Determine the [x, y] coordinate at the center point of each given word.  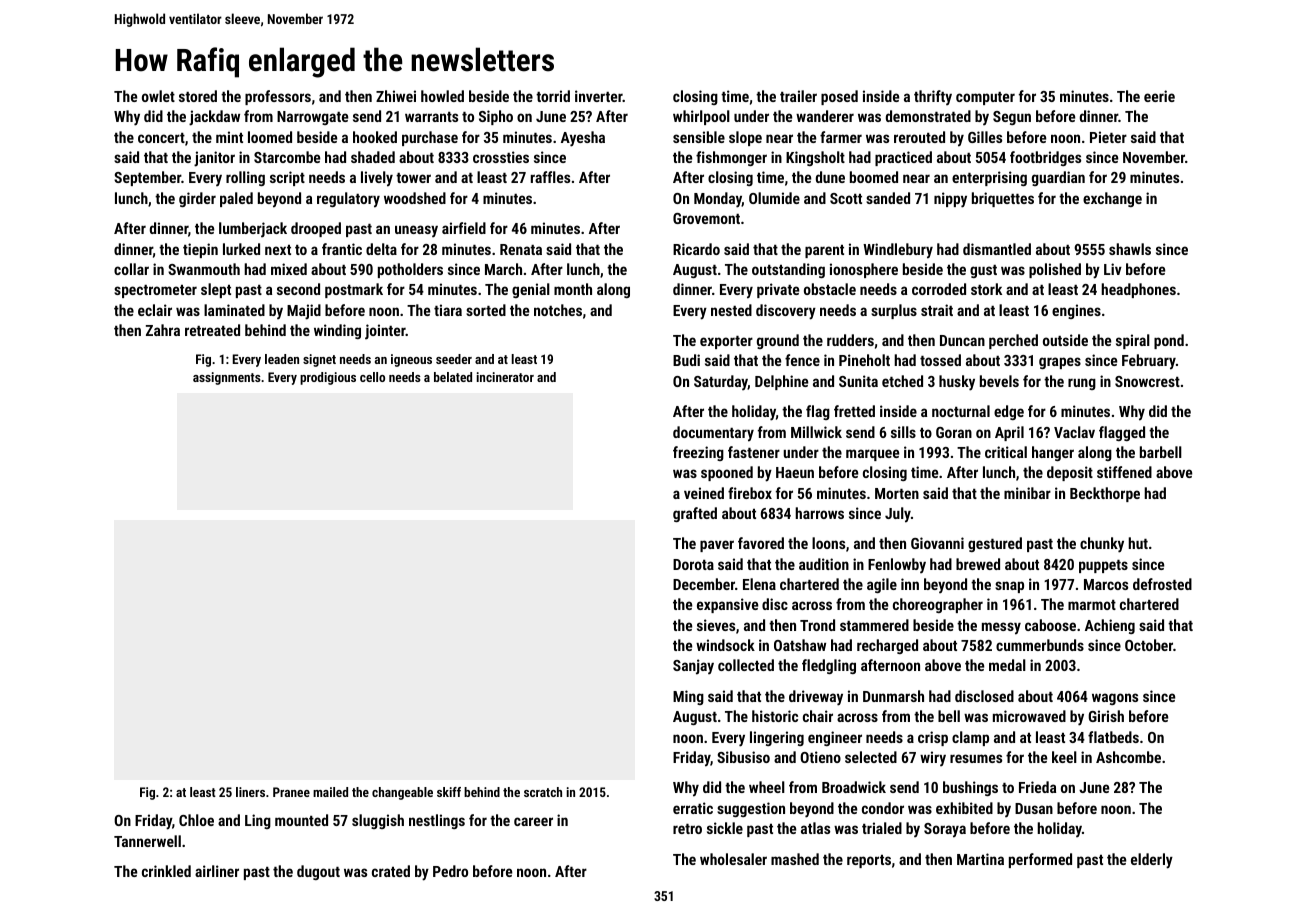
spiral [1133, 341]
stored [198, 96]
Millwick [816, 432]
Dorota [693, 564]
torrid [553, 96]
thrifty [933, 97]
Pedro [450, 871]
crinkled [166, 871]
